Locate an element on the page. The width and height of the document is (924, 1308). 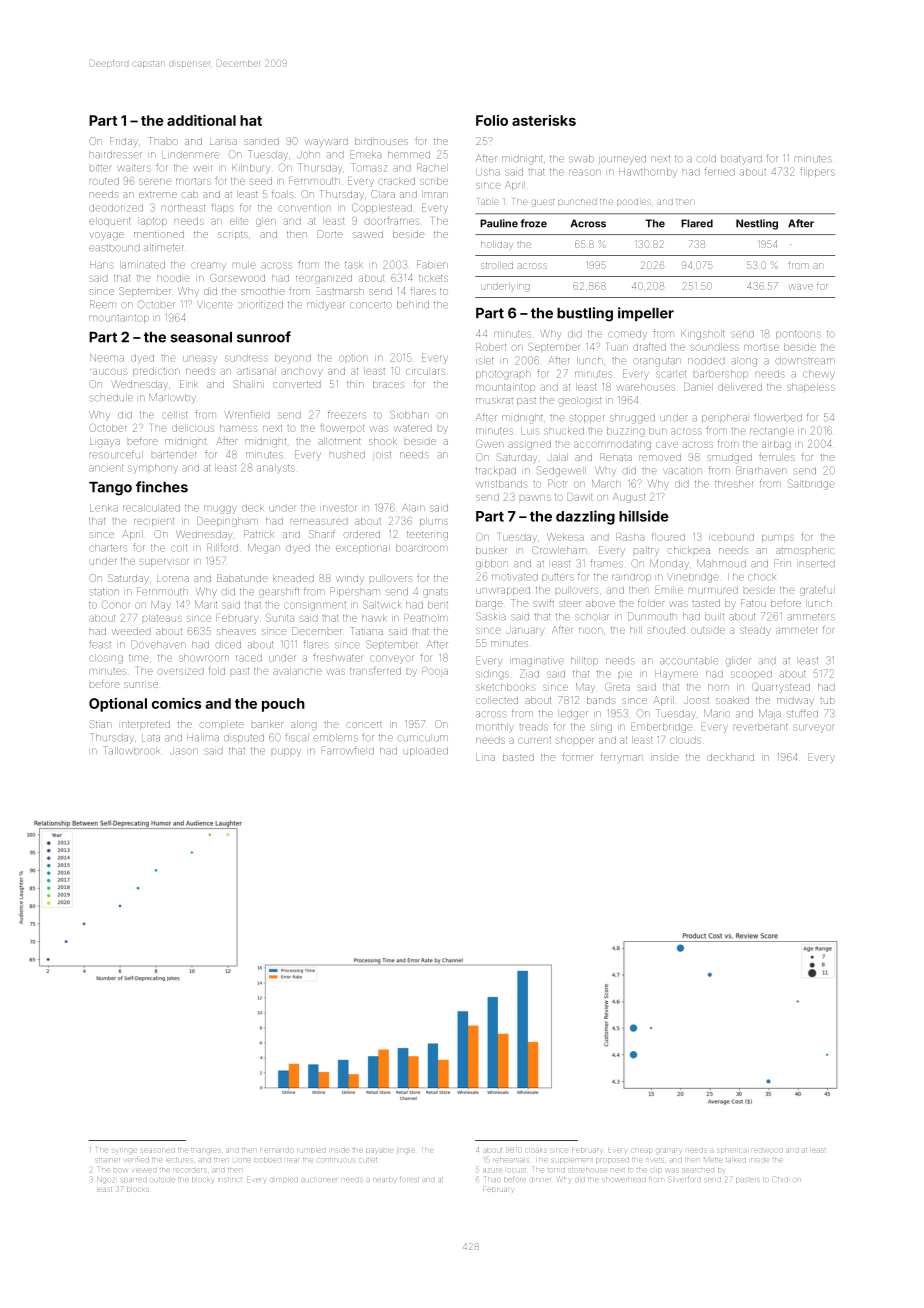
puppy is located at coordinates (286, 753).
